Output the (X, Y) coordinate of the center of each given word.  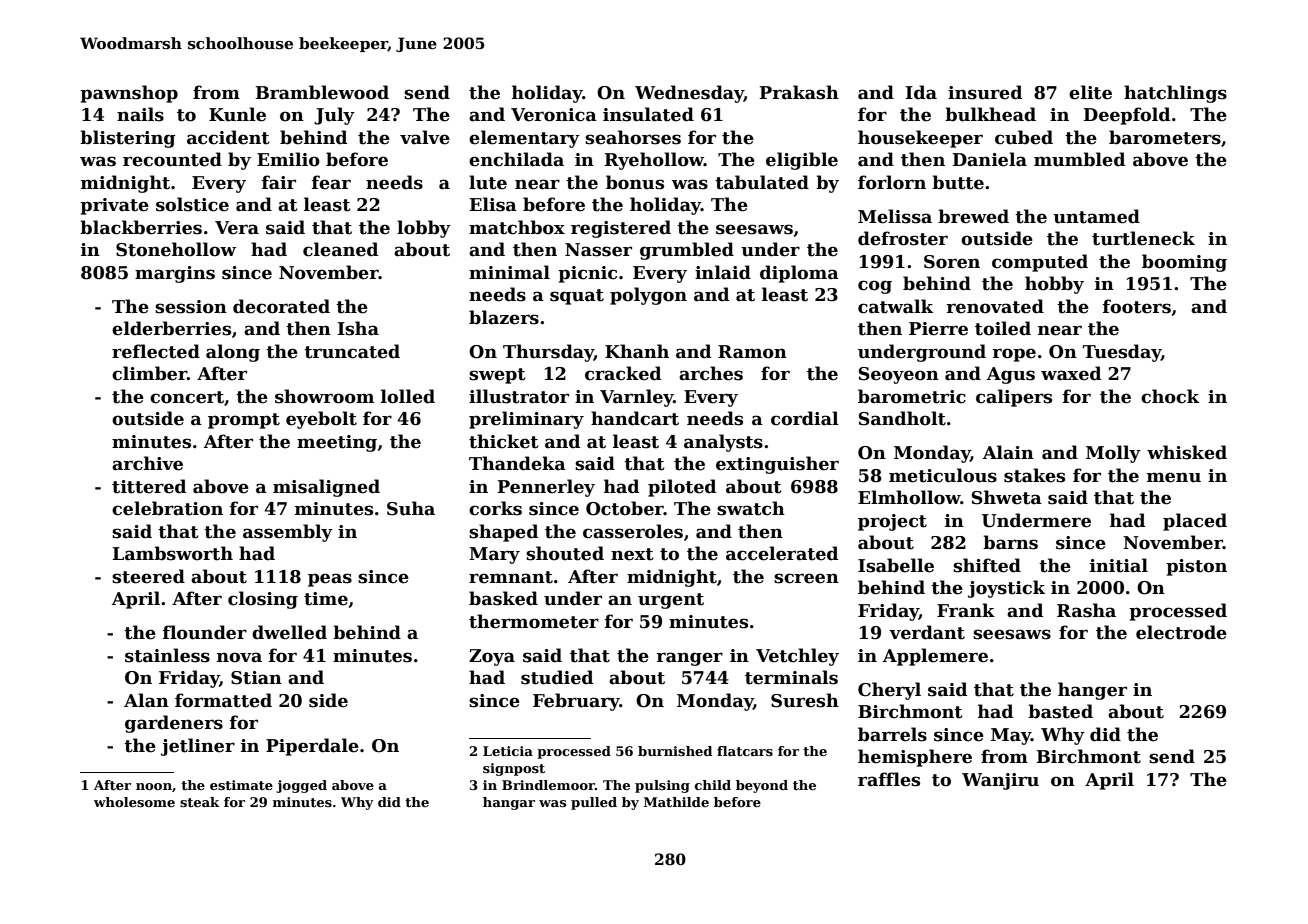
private (114, 206)
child (713, 785)
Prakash (799, 92)
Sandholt (902, 418)
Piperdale (312, 747)
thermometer (534, 621)
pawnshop (129, 94)
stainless (167, 655)
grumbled (687, 251)
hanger (1092, 691)
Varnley (637, 398)
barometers (1165, 137)
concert (187, 397)
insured (985, 92)
